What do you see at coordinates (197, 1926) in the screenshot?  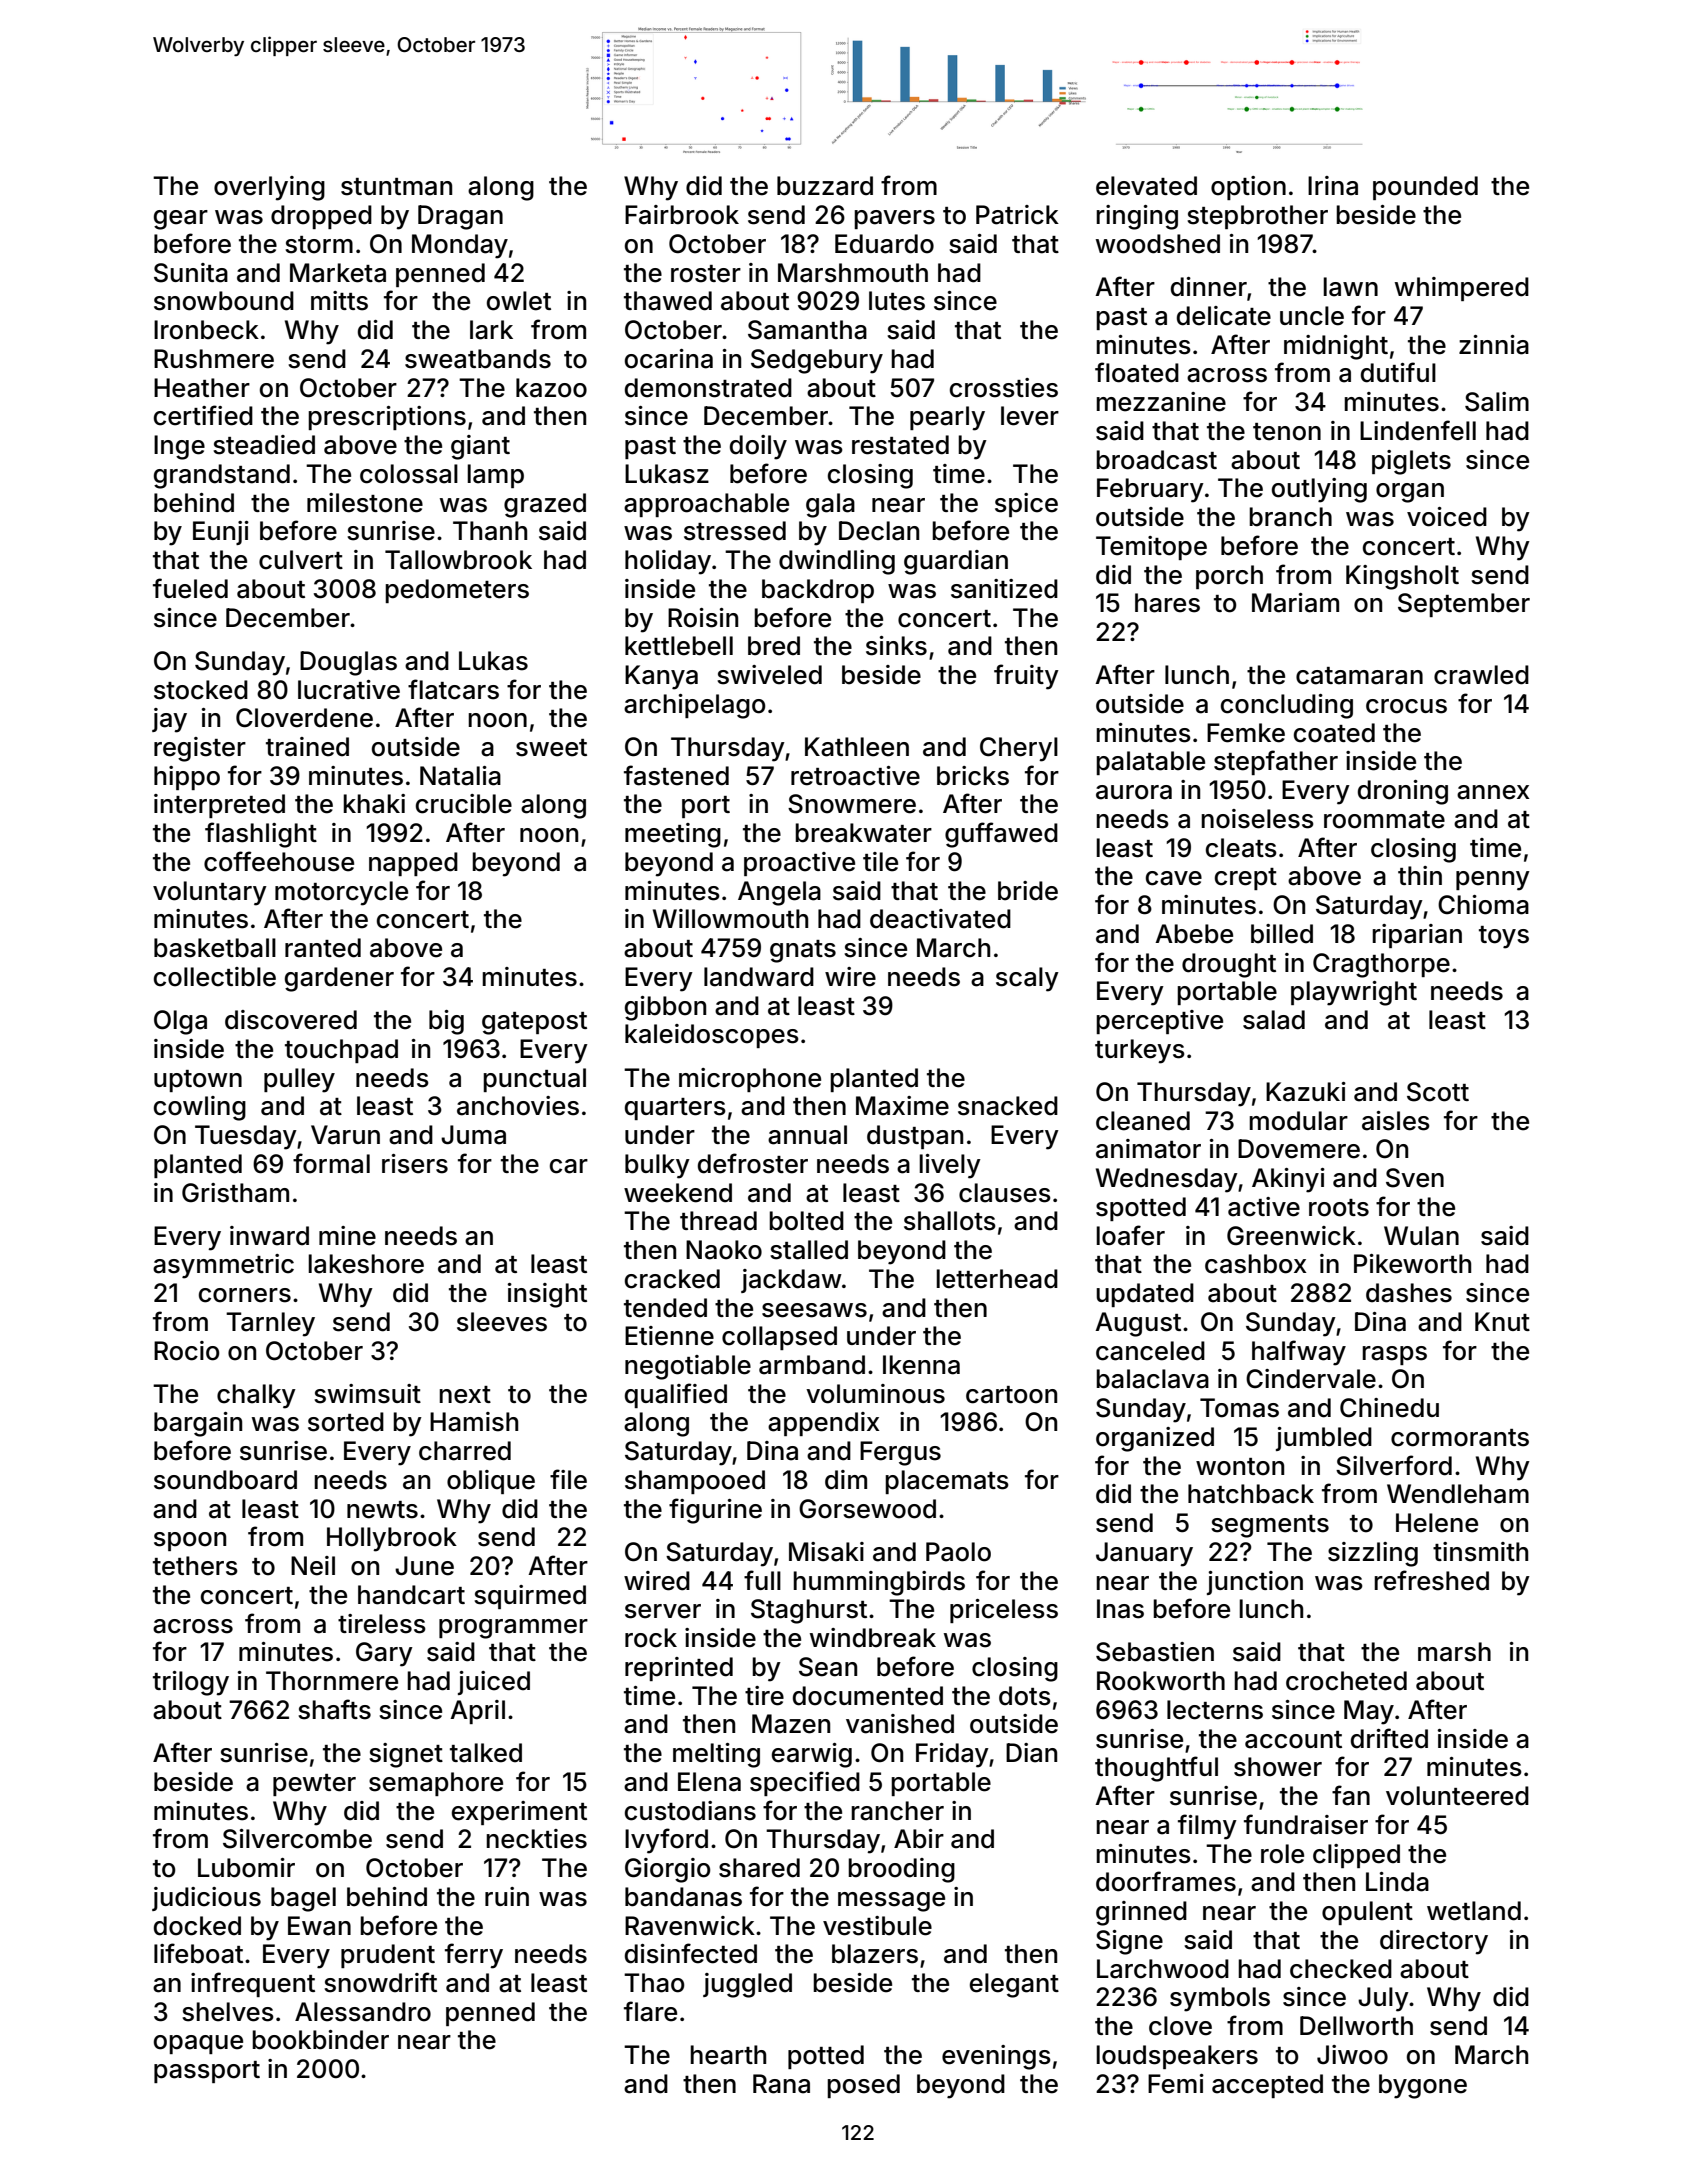 I see `docked` at bounding box center [197, 1926].
